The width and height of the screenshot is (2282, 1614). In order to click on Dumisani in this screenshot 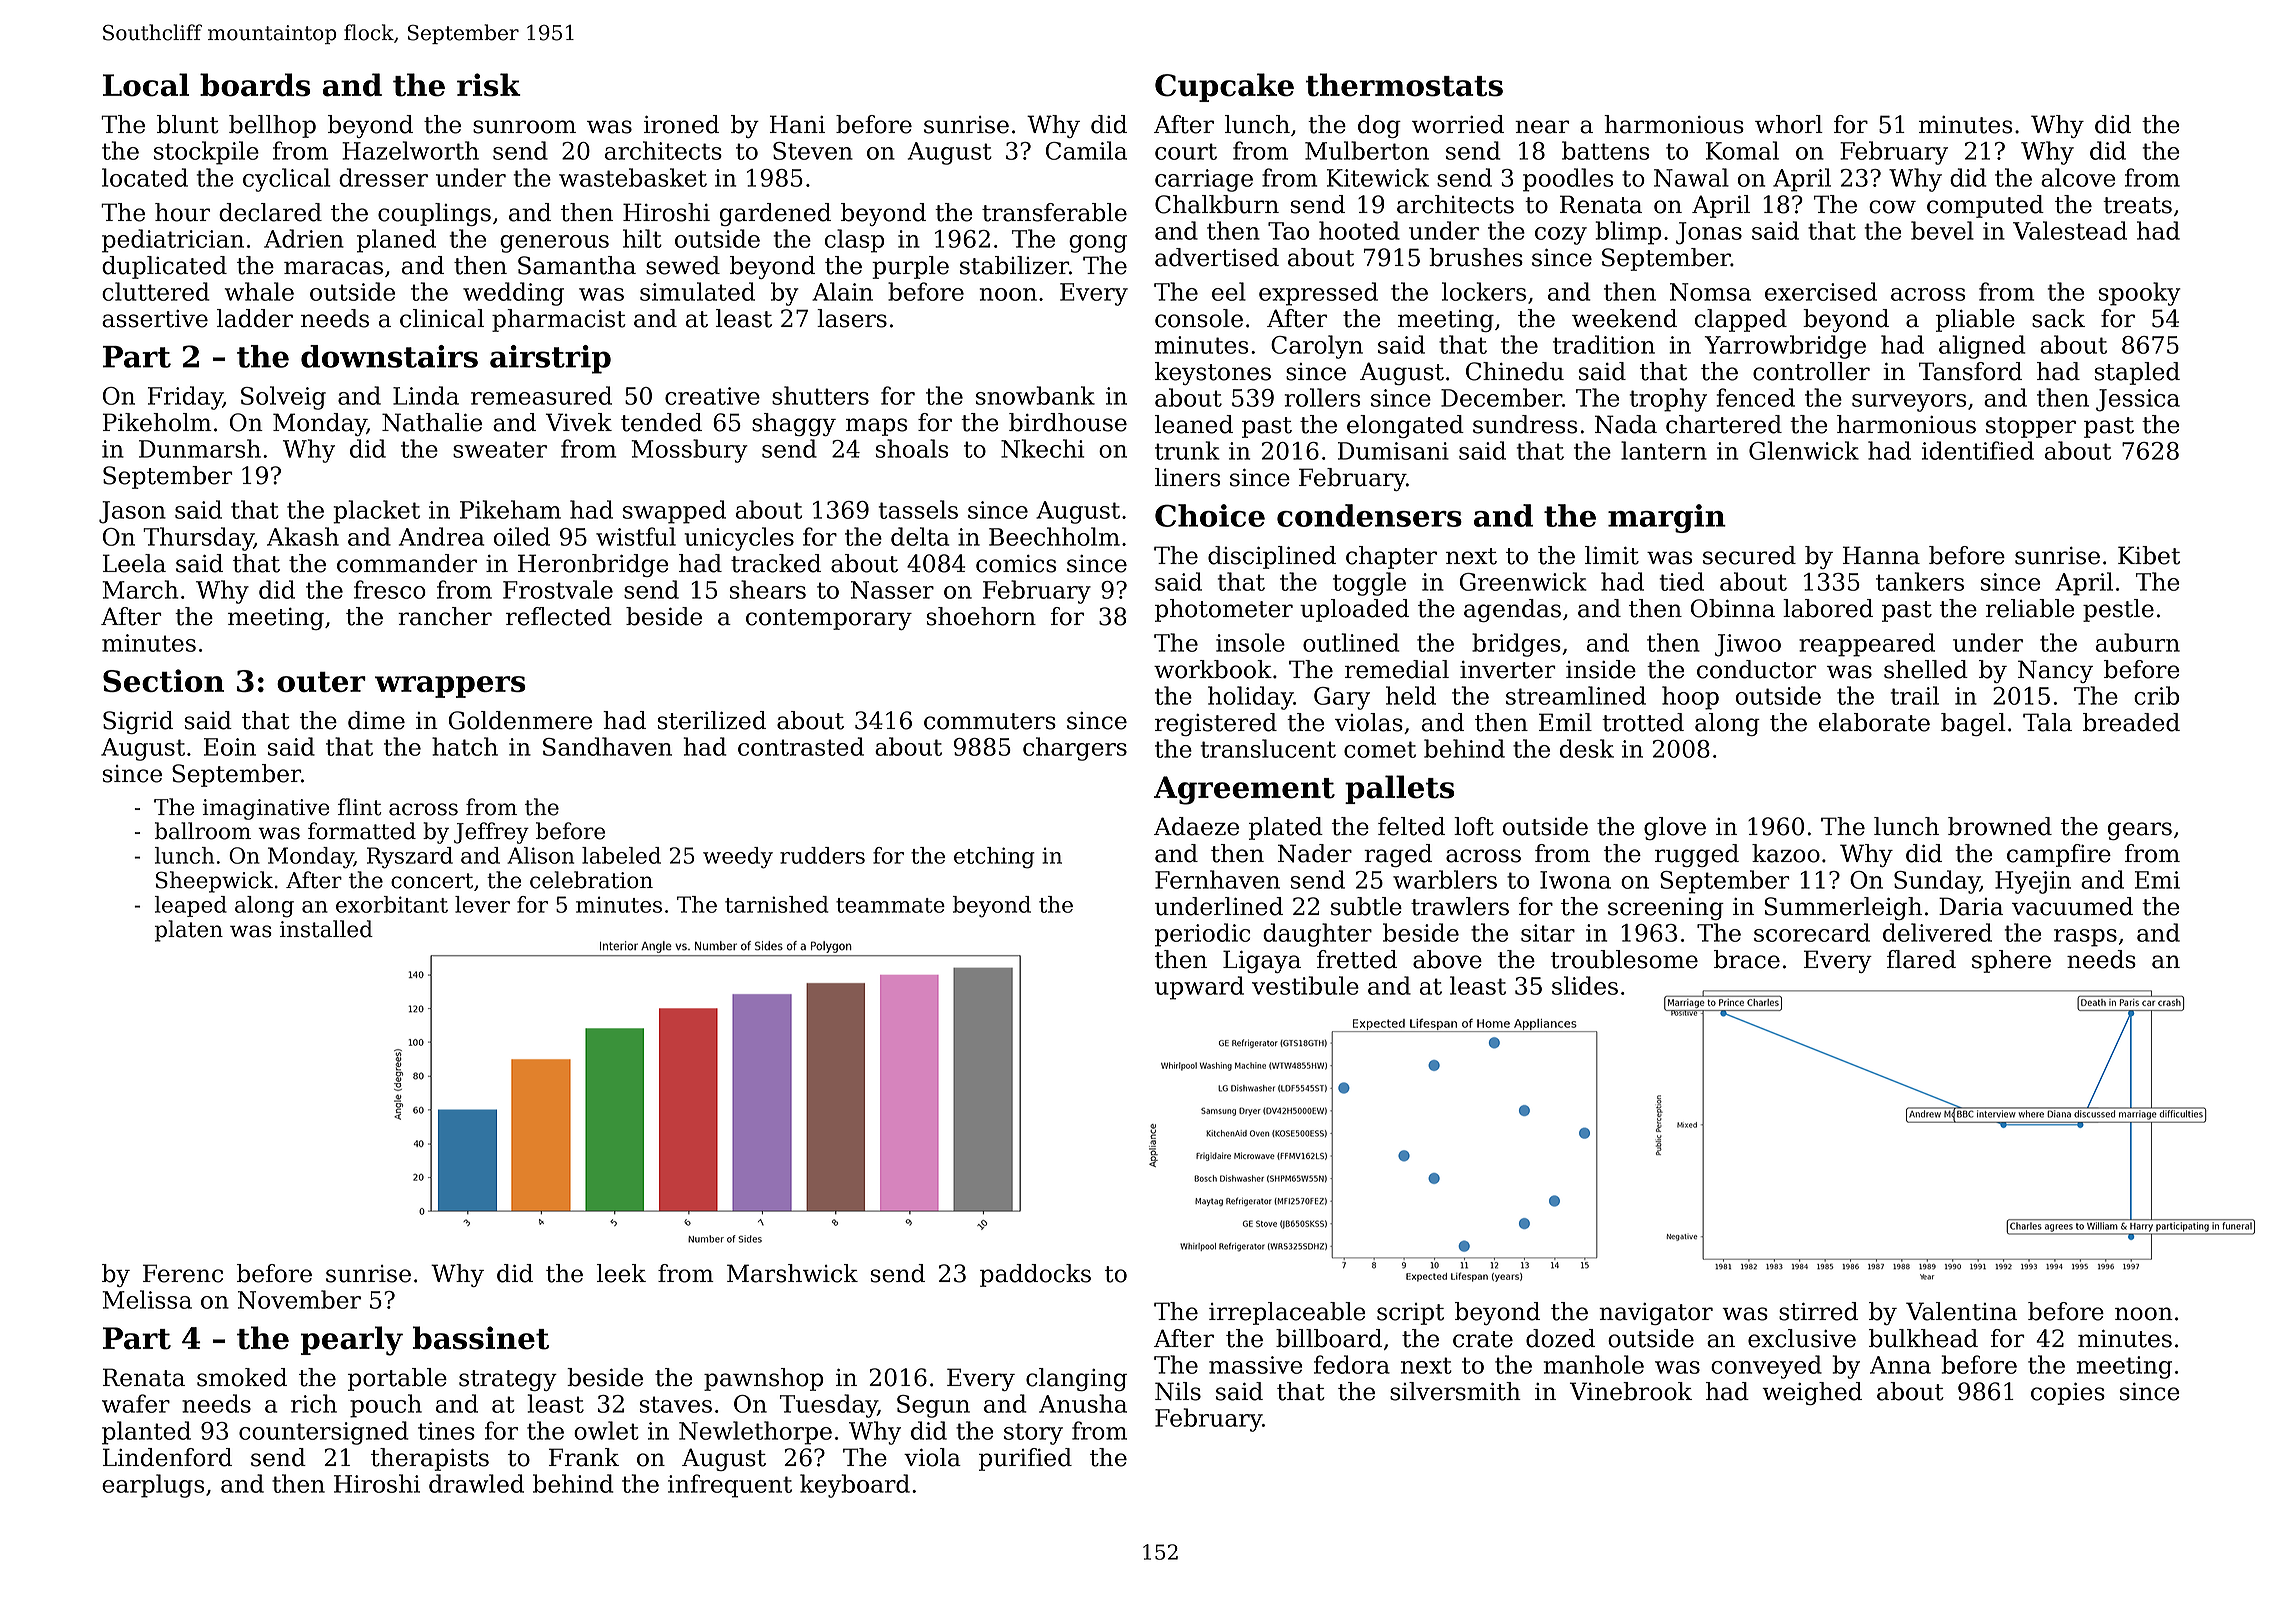, I will do `click(1393, 451)`.
